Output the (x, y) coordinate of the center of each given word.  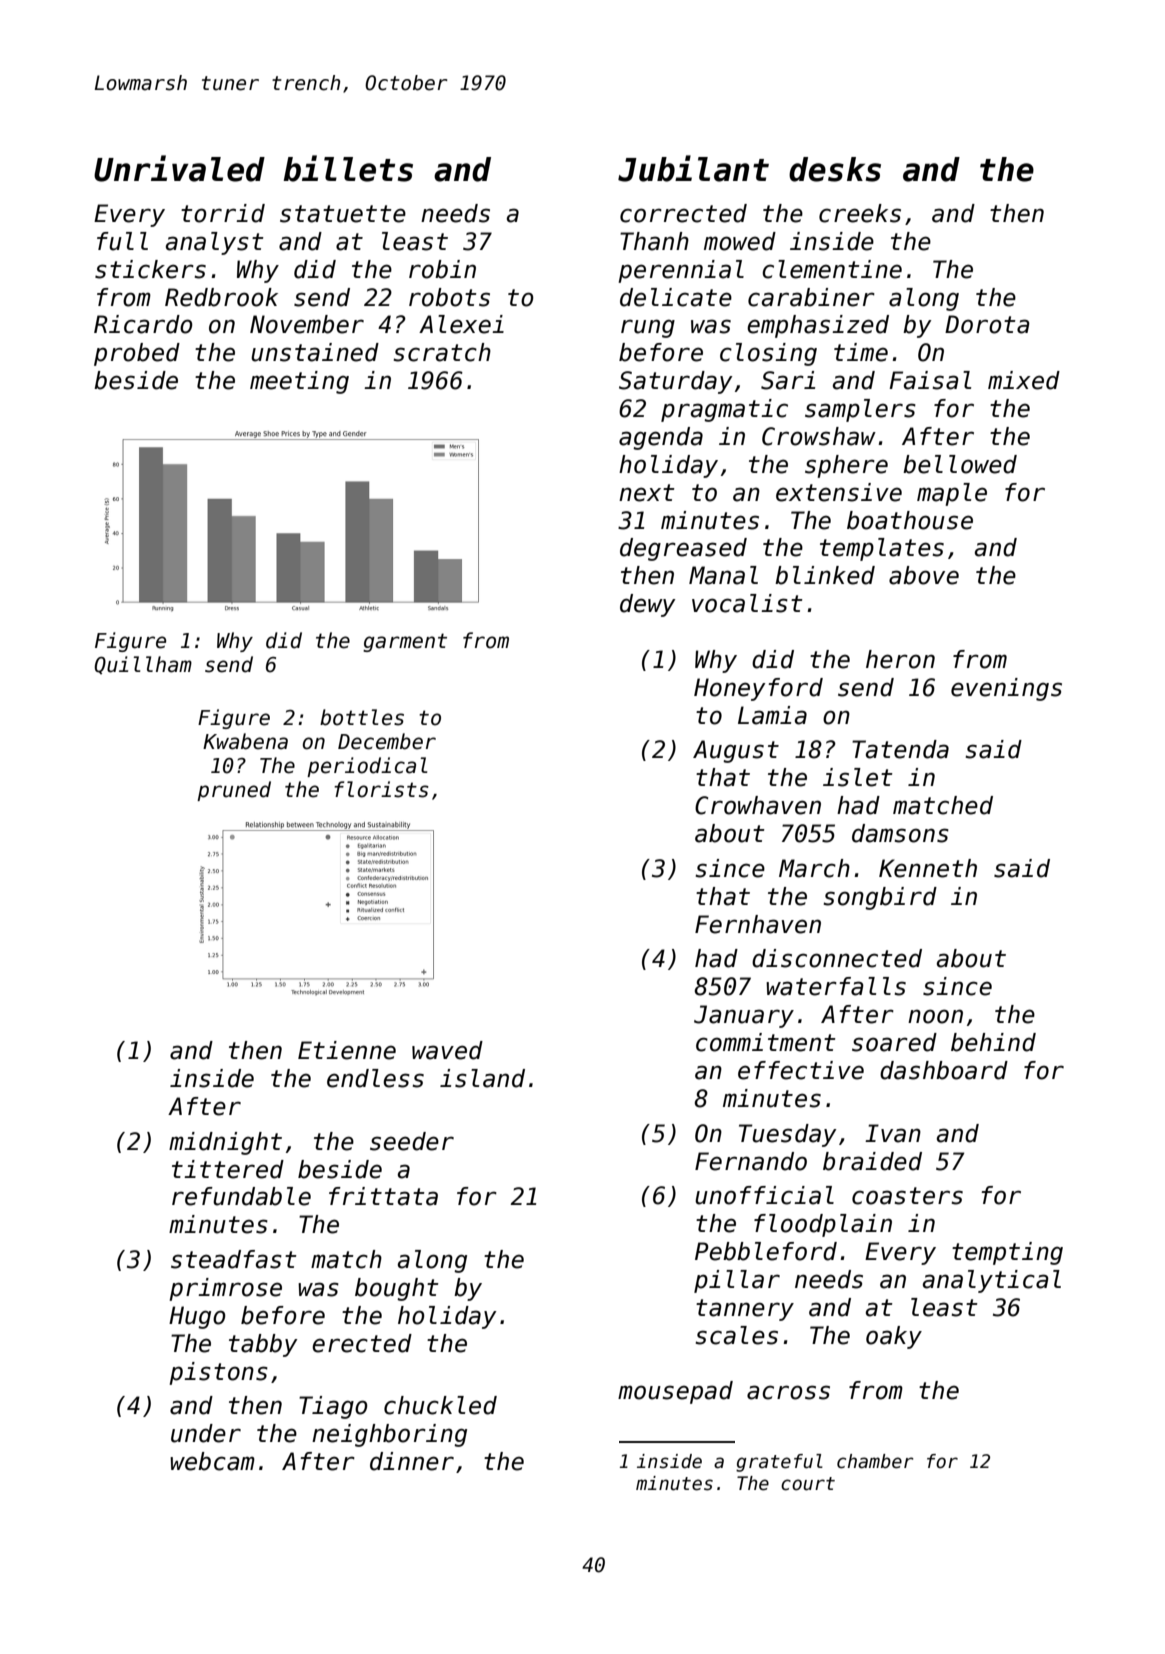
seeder (412, 1141)
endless (375, 1078)
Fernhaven (758, 924)
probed (137, 354)
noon (935, 1016)
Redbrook (221, 297)
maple (952, 494)
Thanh (654, 241)
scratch (442, 352)
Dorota (987, 324)
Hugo (197, 1317)
